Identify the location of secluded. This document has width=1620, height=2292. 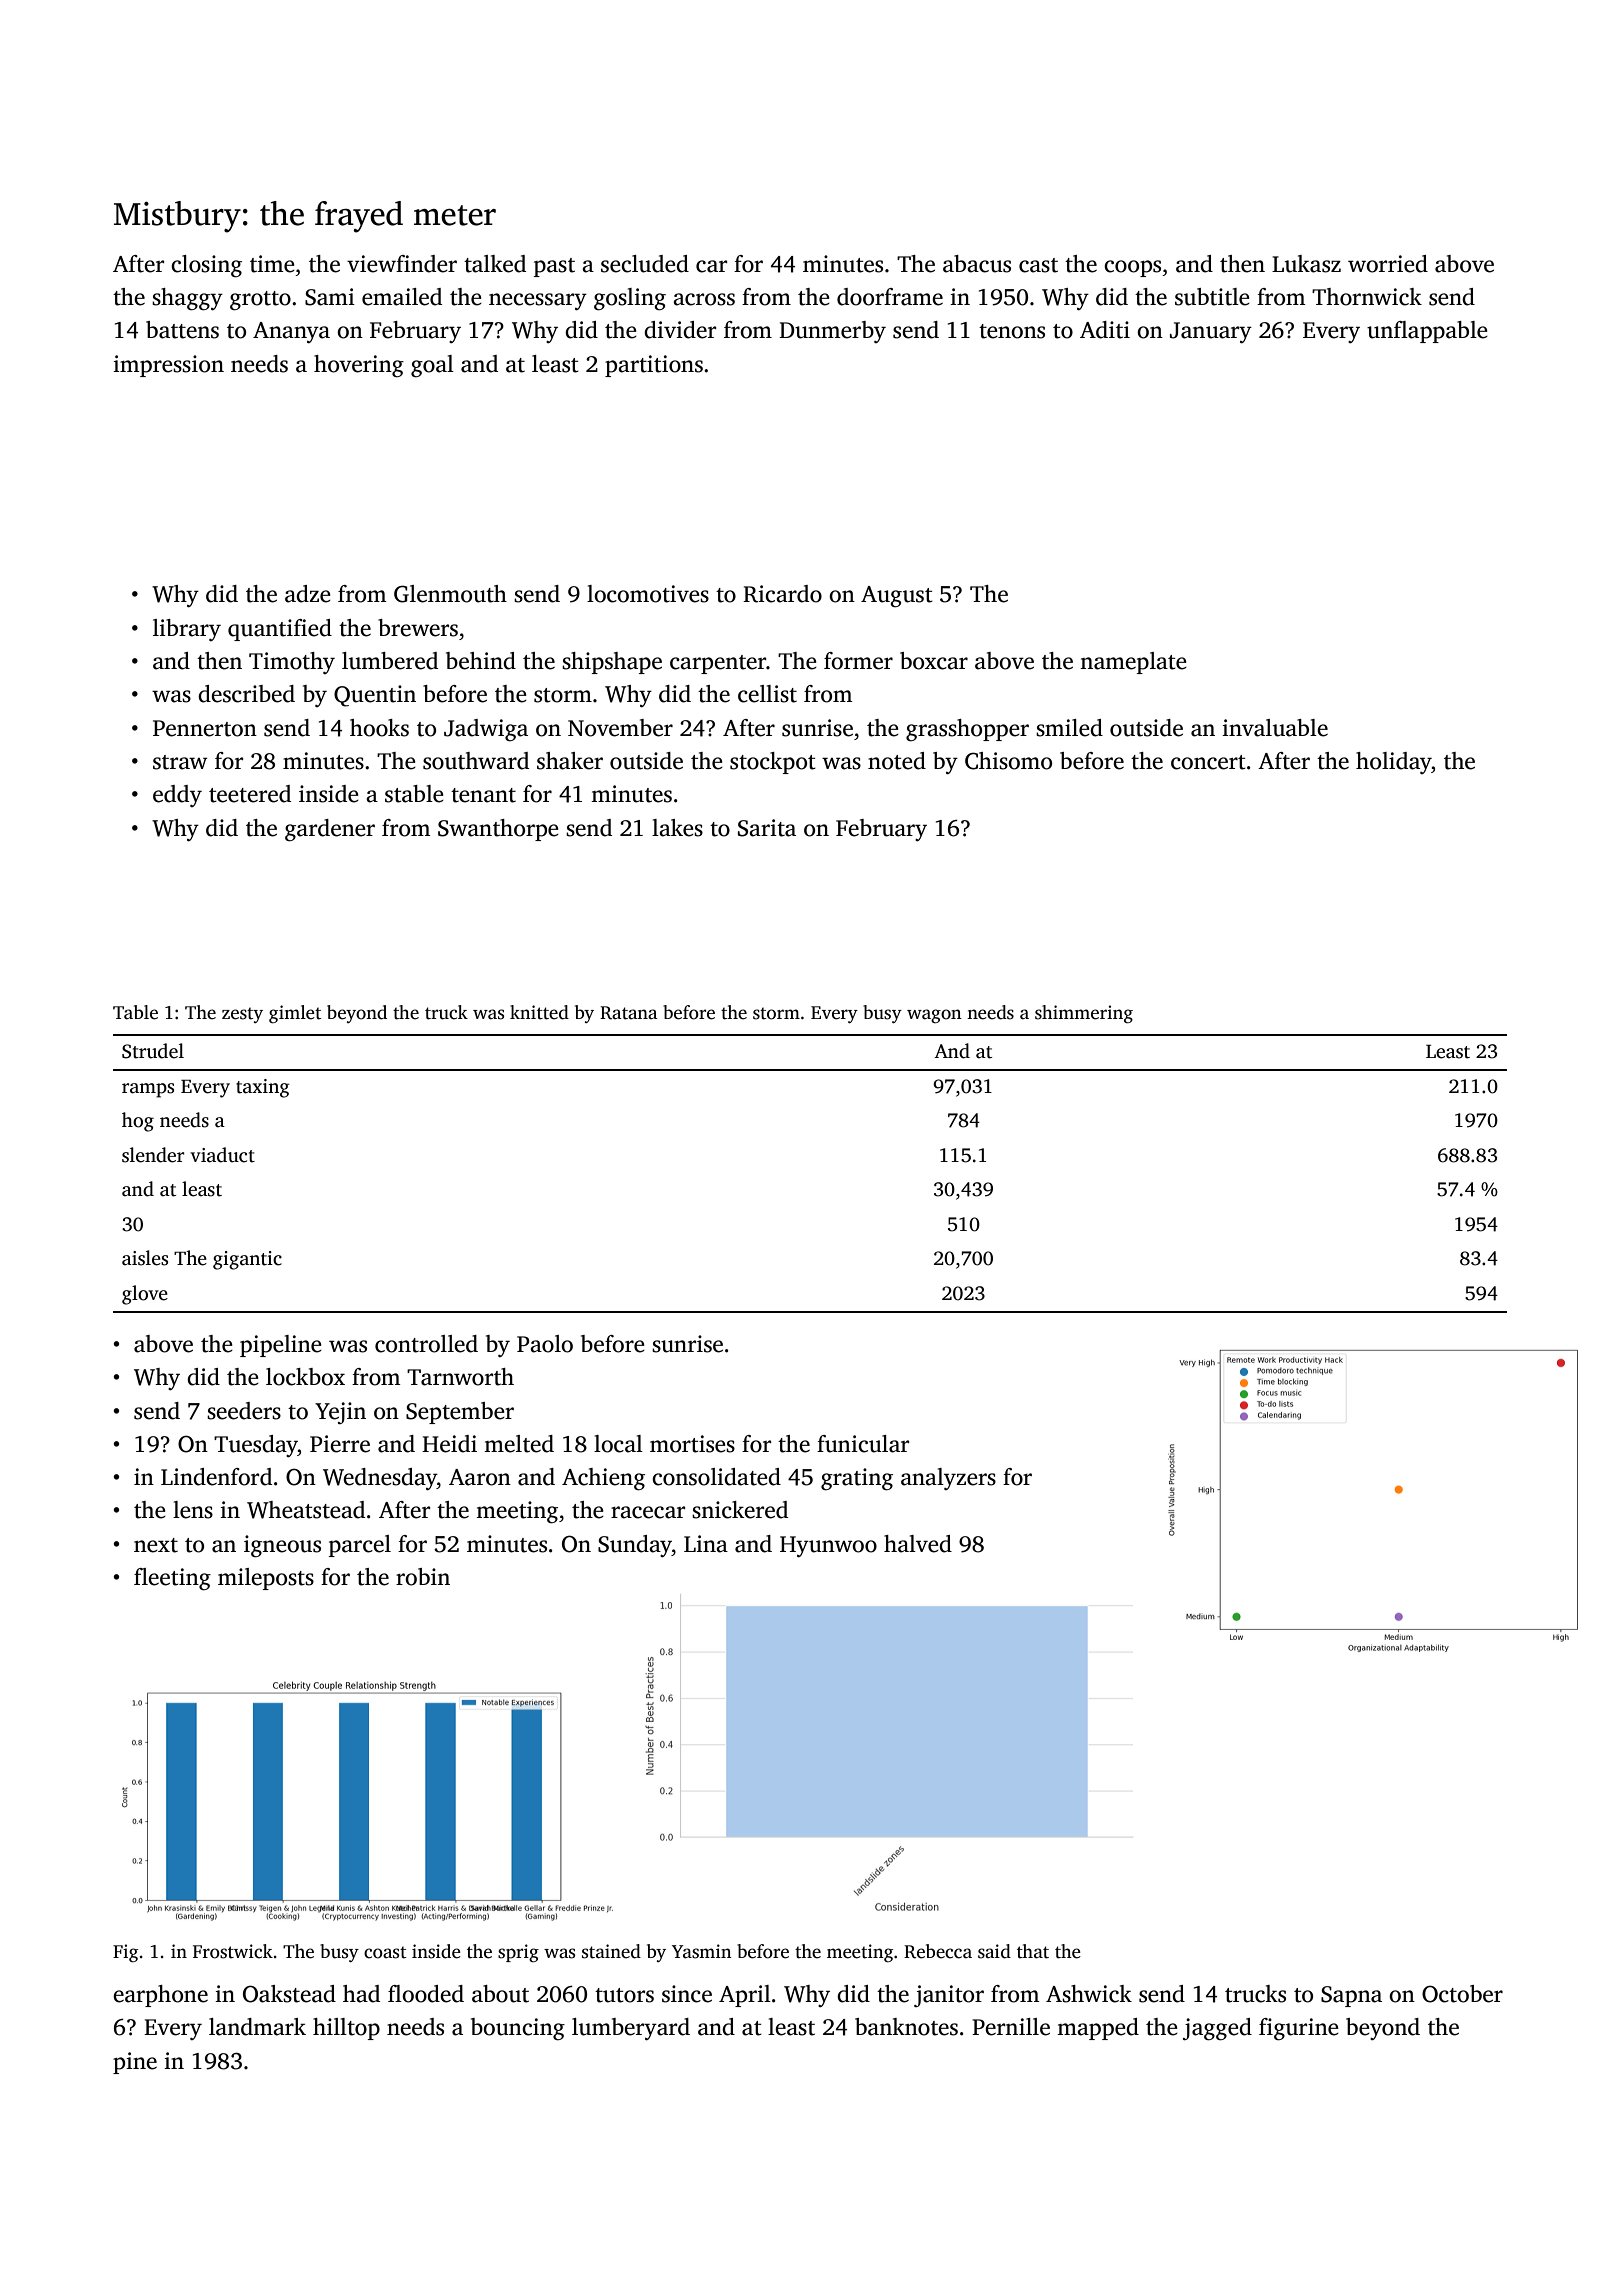
(645, 264).
